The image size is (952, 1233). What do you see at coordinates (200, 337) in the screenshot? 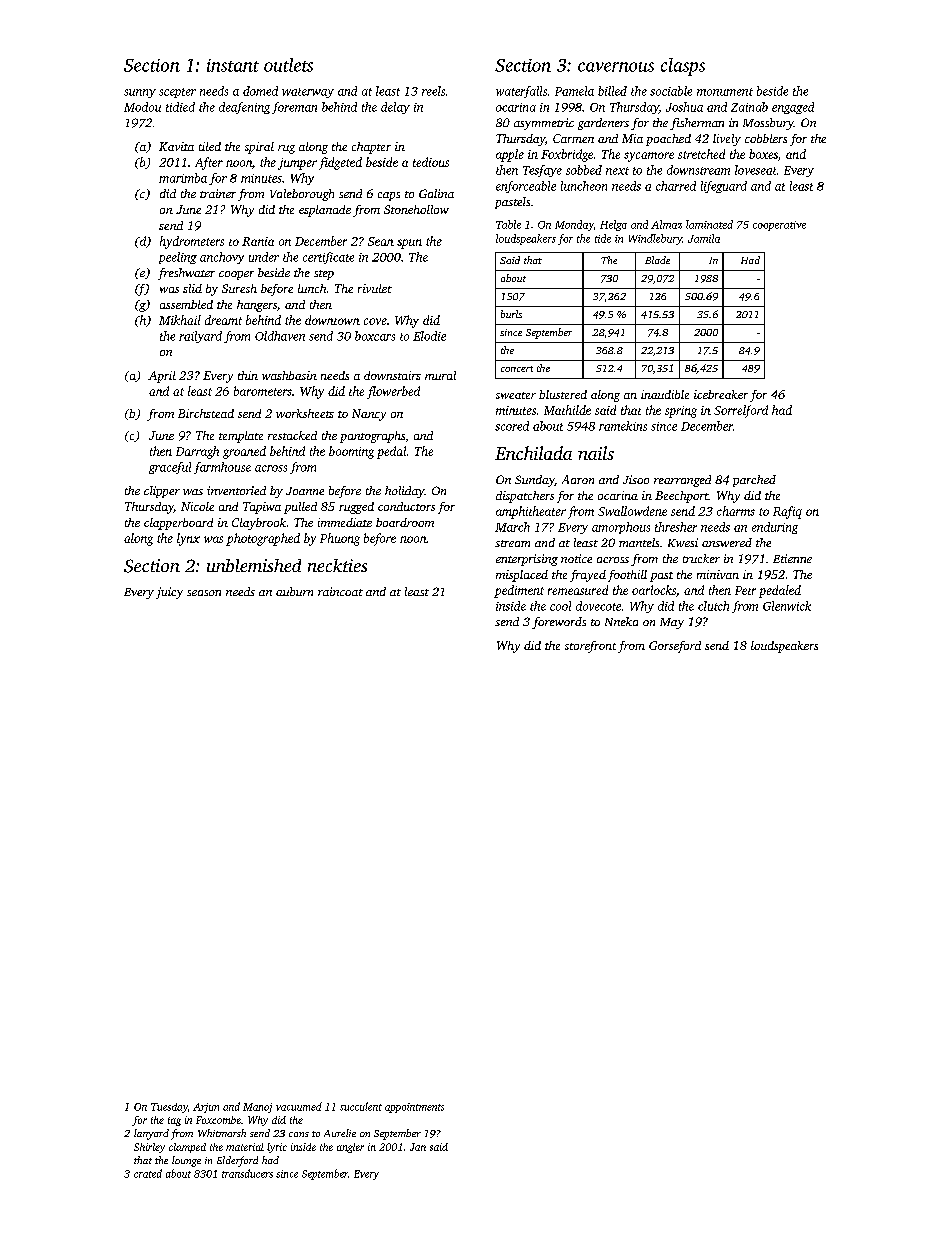
I see `railyard` at bounding box center [200, 337].
